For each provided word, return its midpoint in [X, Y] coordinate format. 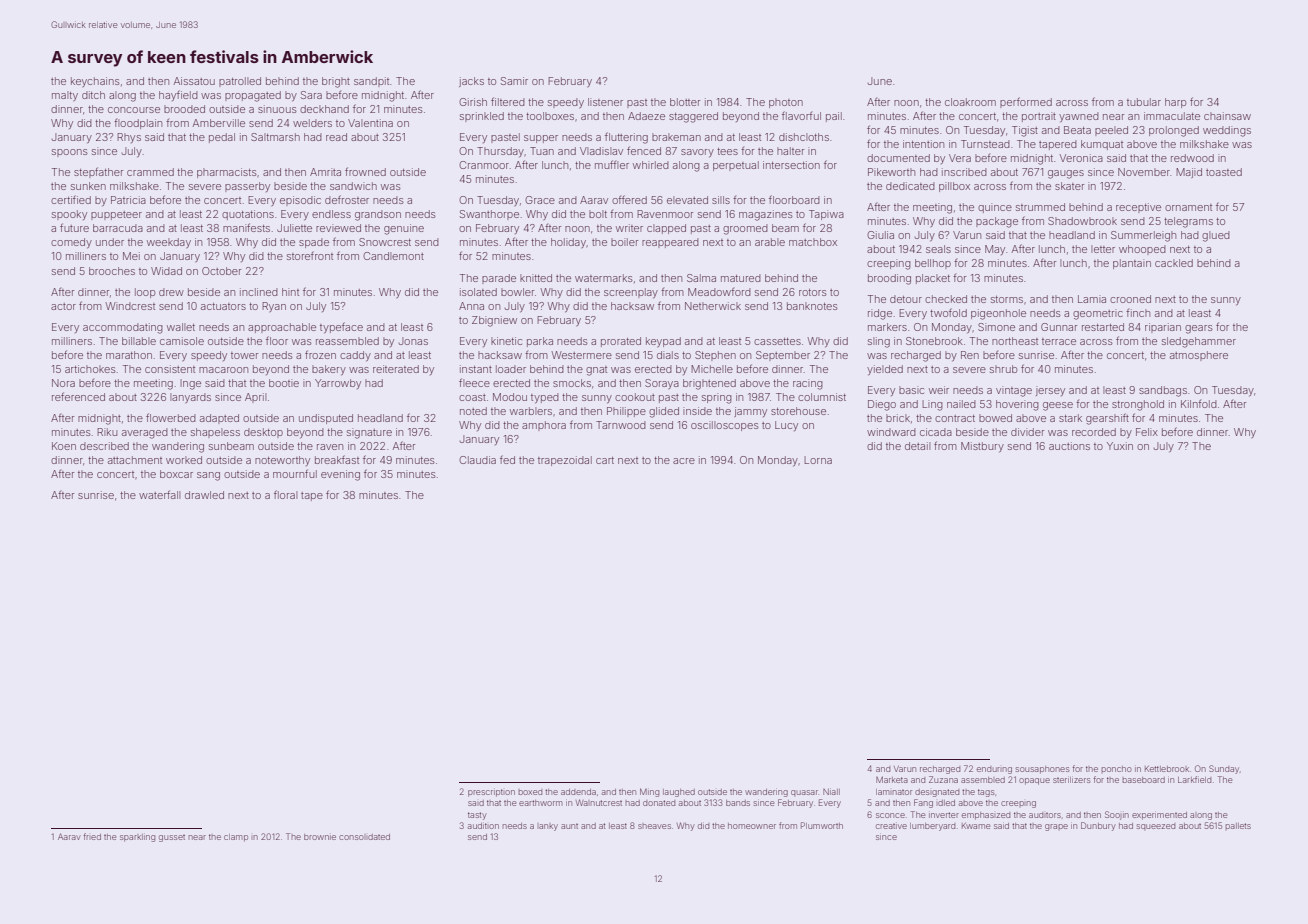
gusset [172, 838]
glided [664, 412]
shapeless [215, 433]
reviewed [338, 228]
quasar [804, 793]
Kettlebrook [1167, 769]
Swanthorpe [489, 215]
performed [1026, 102]
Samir [514, 81]
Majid [1189, 173]
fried [92, 836]
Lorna [818, 460]
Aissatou [194, 81]
